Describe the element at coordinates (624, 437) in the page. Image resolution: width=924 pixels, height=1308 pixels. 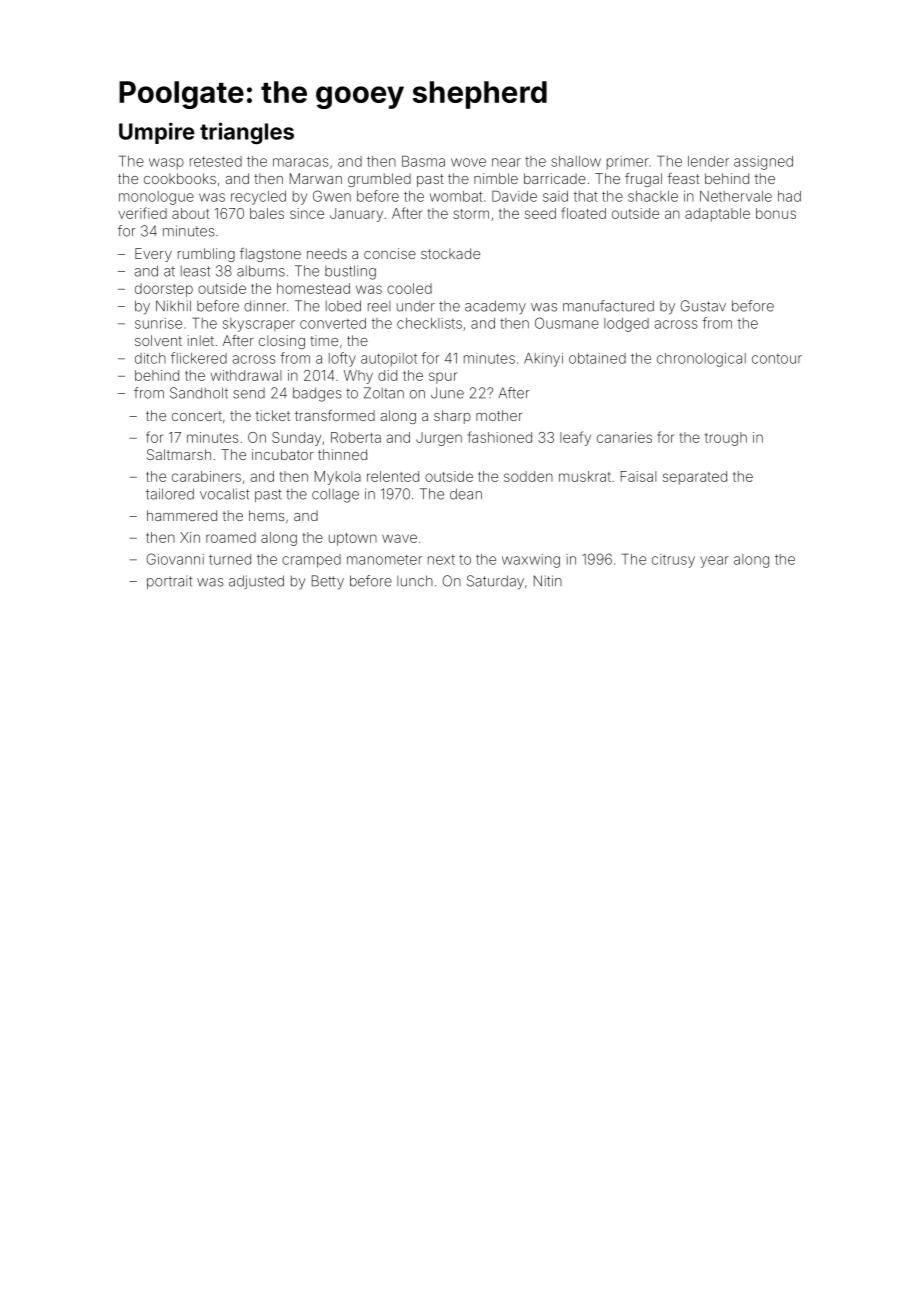
I see `canaries` at that location.
